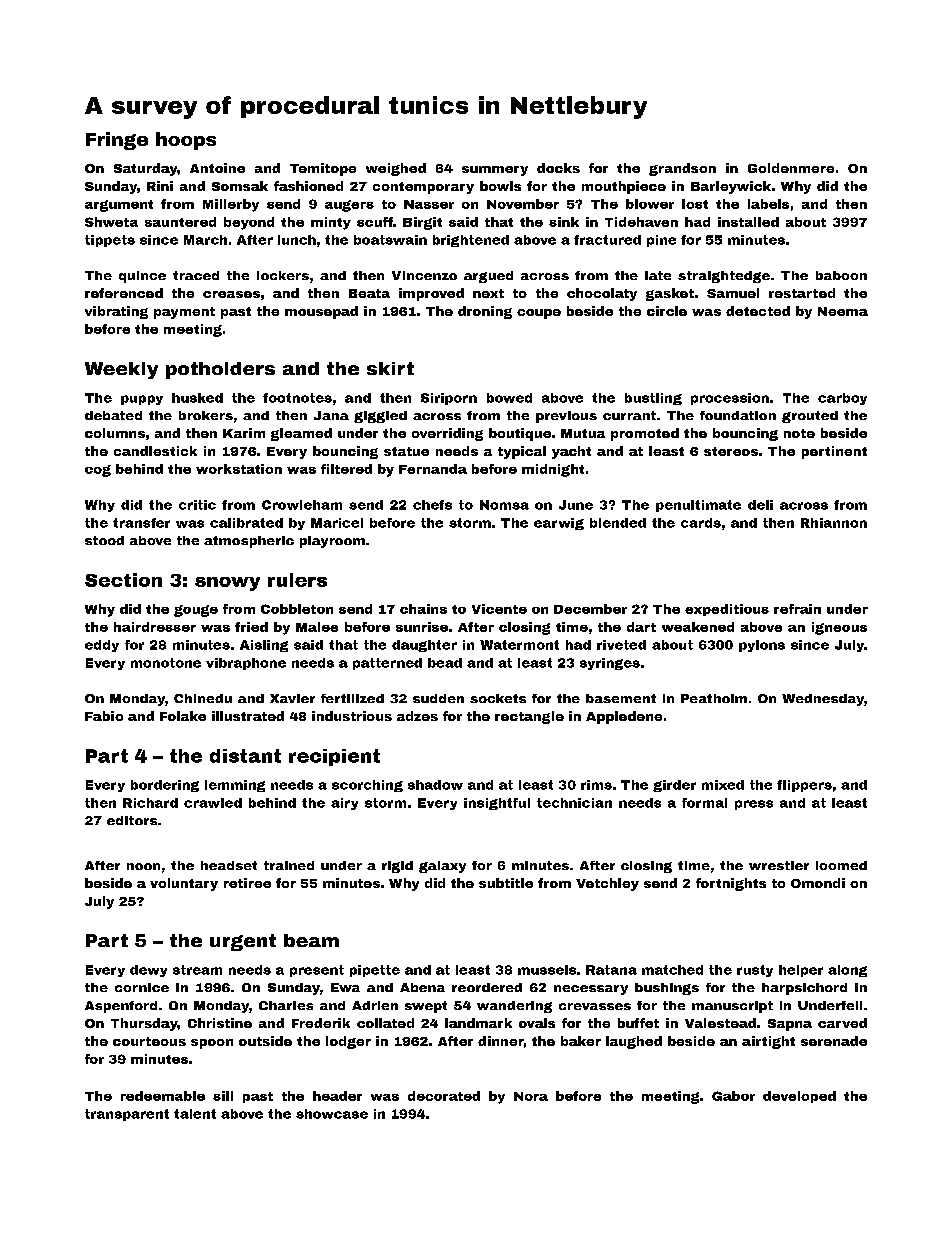 The height and width of the screenshot is (1233, 952). Describe the element at coordinates (574, 803) in the screenshot. I see `technician` at that location.
